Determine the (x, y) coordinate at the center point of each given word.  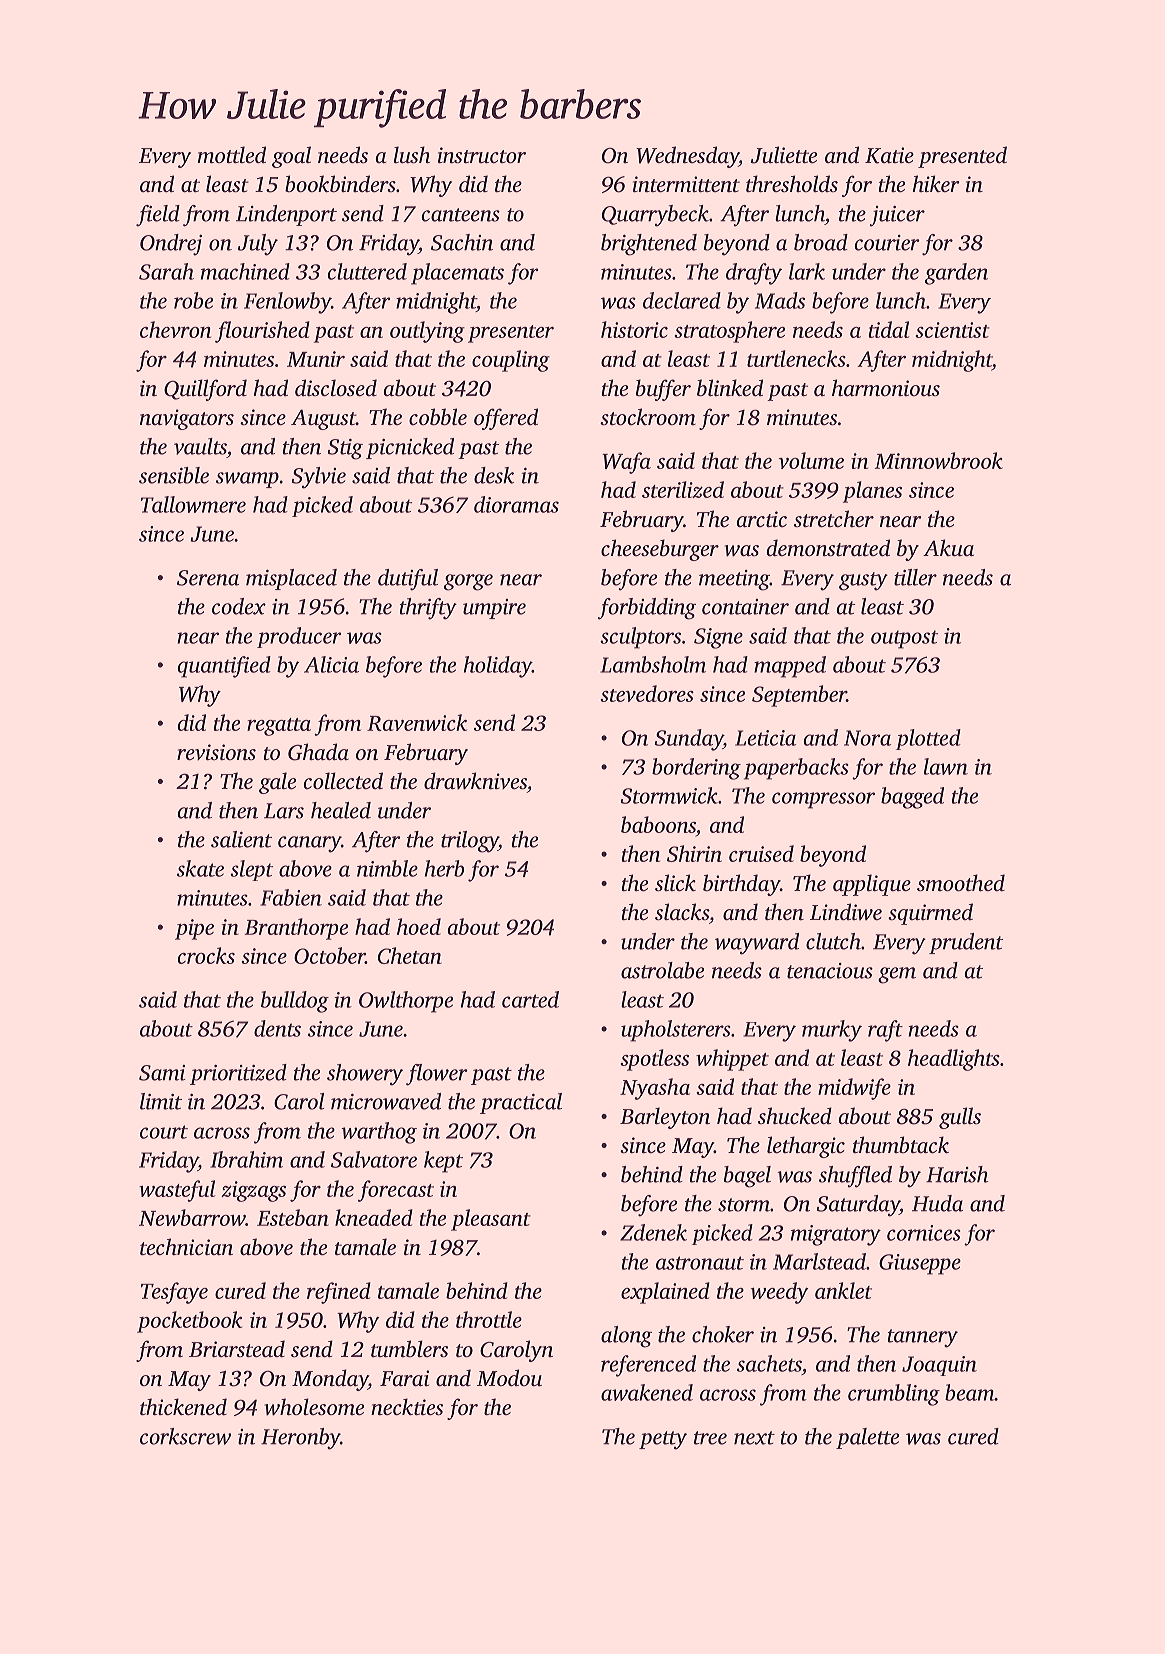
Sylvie (319, 478)
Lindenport (286, 215)
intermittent (686, 184)
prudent (966, 943)
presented (962, 157)
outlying (427, 332)
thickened (183, 1406)
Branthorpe (296, 929)
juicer (897, 216)
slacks (682, 911)
